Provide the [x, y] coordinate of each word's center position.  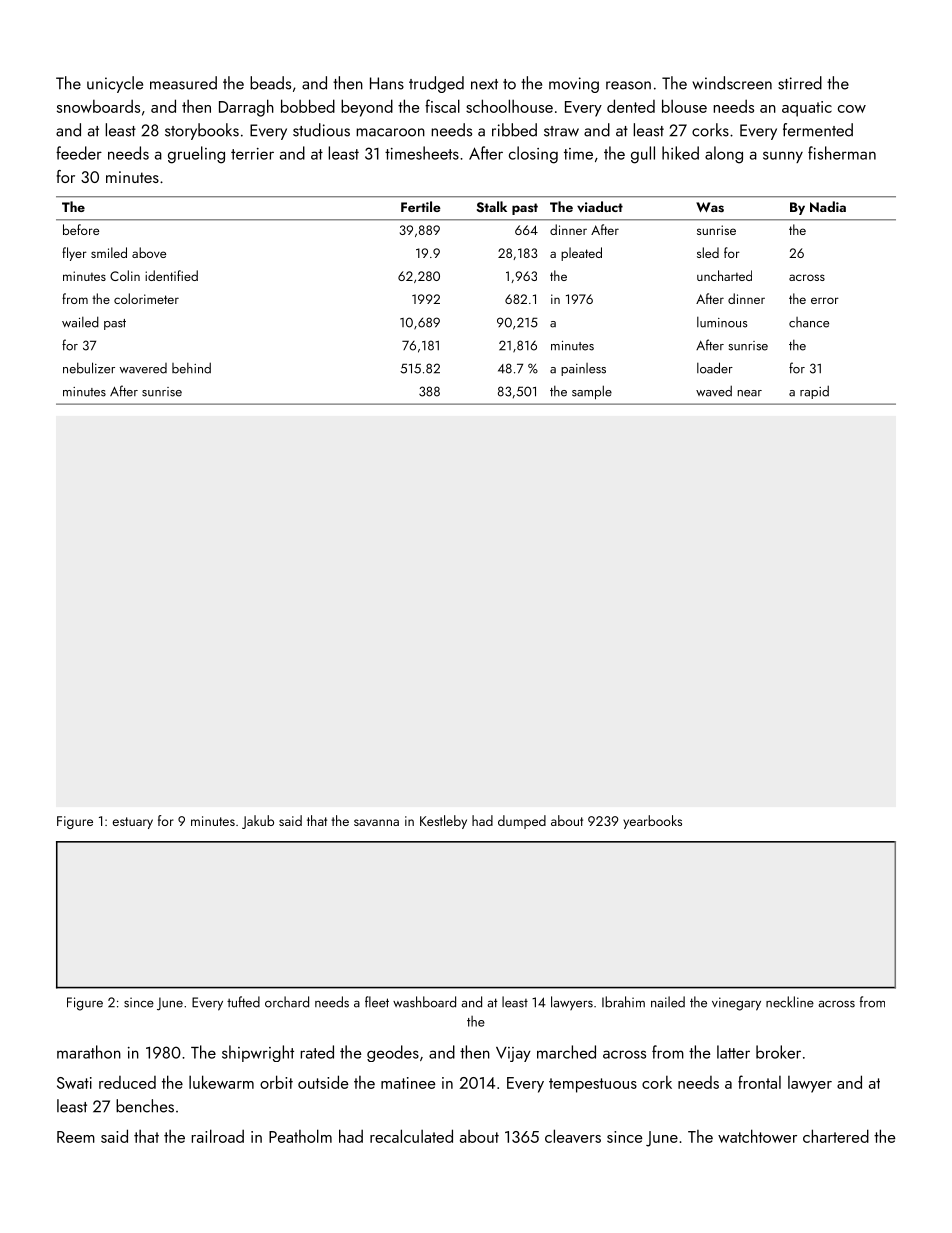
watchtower [757, 1136]
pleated [581, 254]
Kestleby [443, 822]
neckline [790, 1002]
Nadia [828, 206]
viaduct [600, 206]
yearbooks [652, 822]
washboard [424, 1002]
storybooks [202, 131]
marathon [89, 1052]
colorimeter [146, 298]
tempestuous [593, 1085]
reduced [127, 1082]
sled [708, 252]
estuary [133, 823]
